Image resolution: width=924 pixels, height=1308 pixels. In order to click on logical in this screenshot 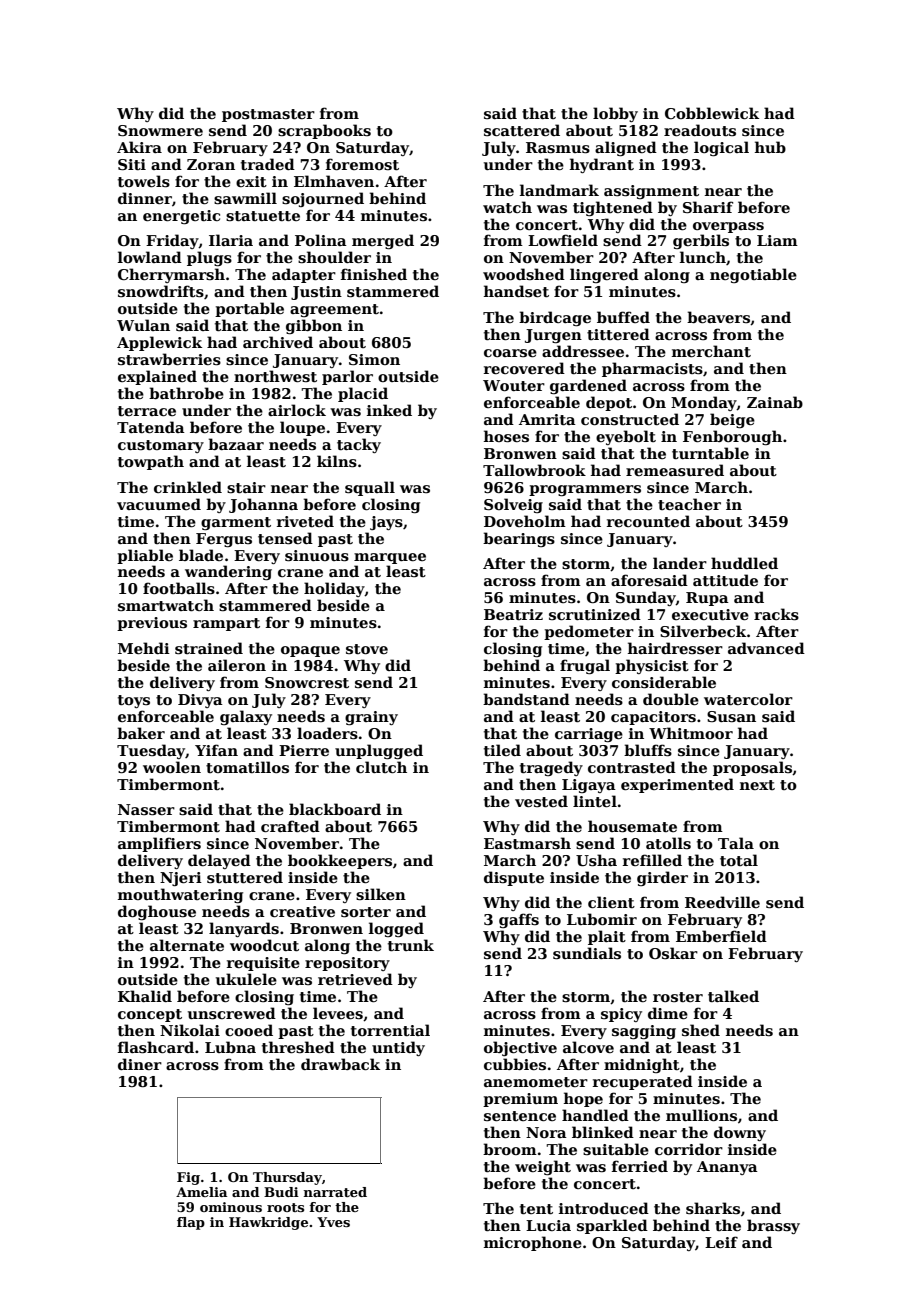, I will do `click(721, 148)`.
